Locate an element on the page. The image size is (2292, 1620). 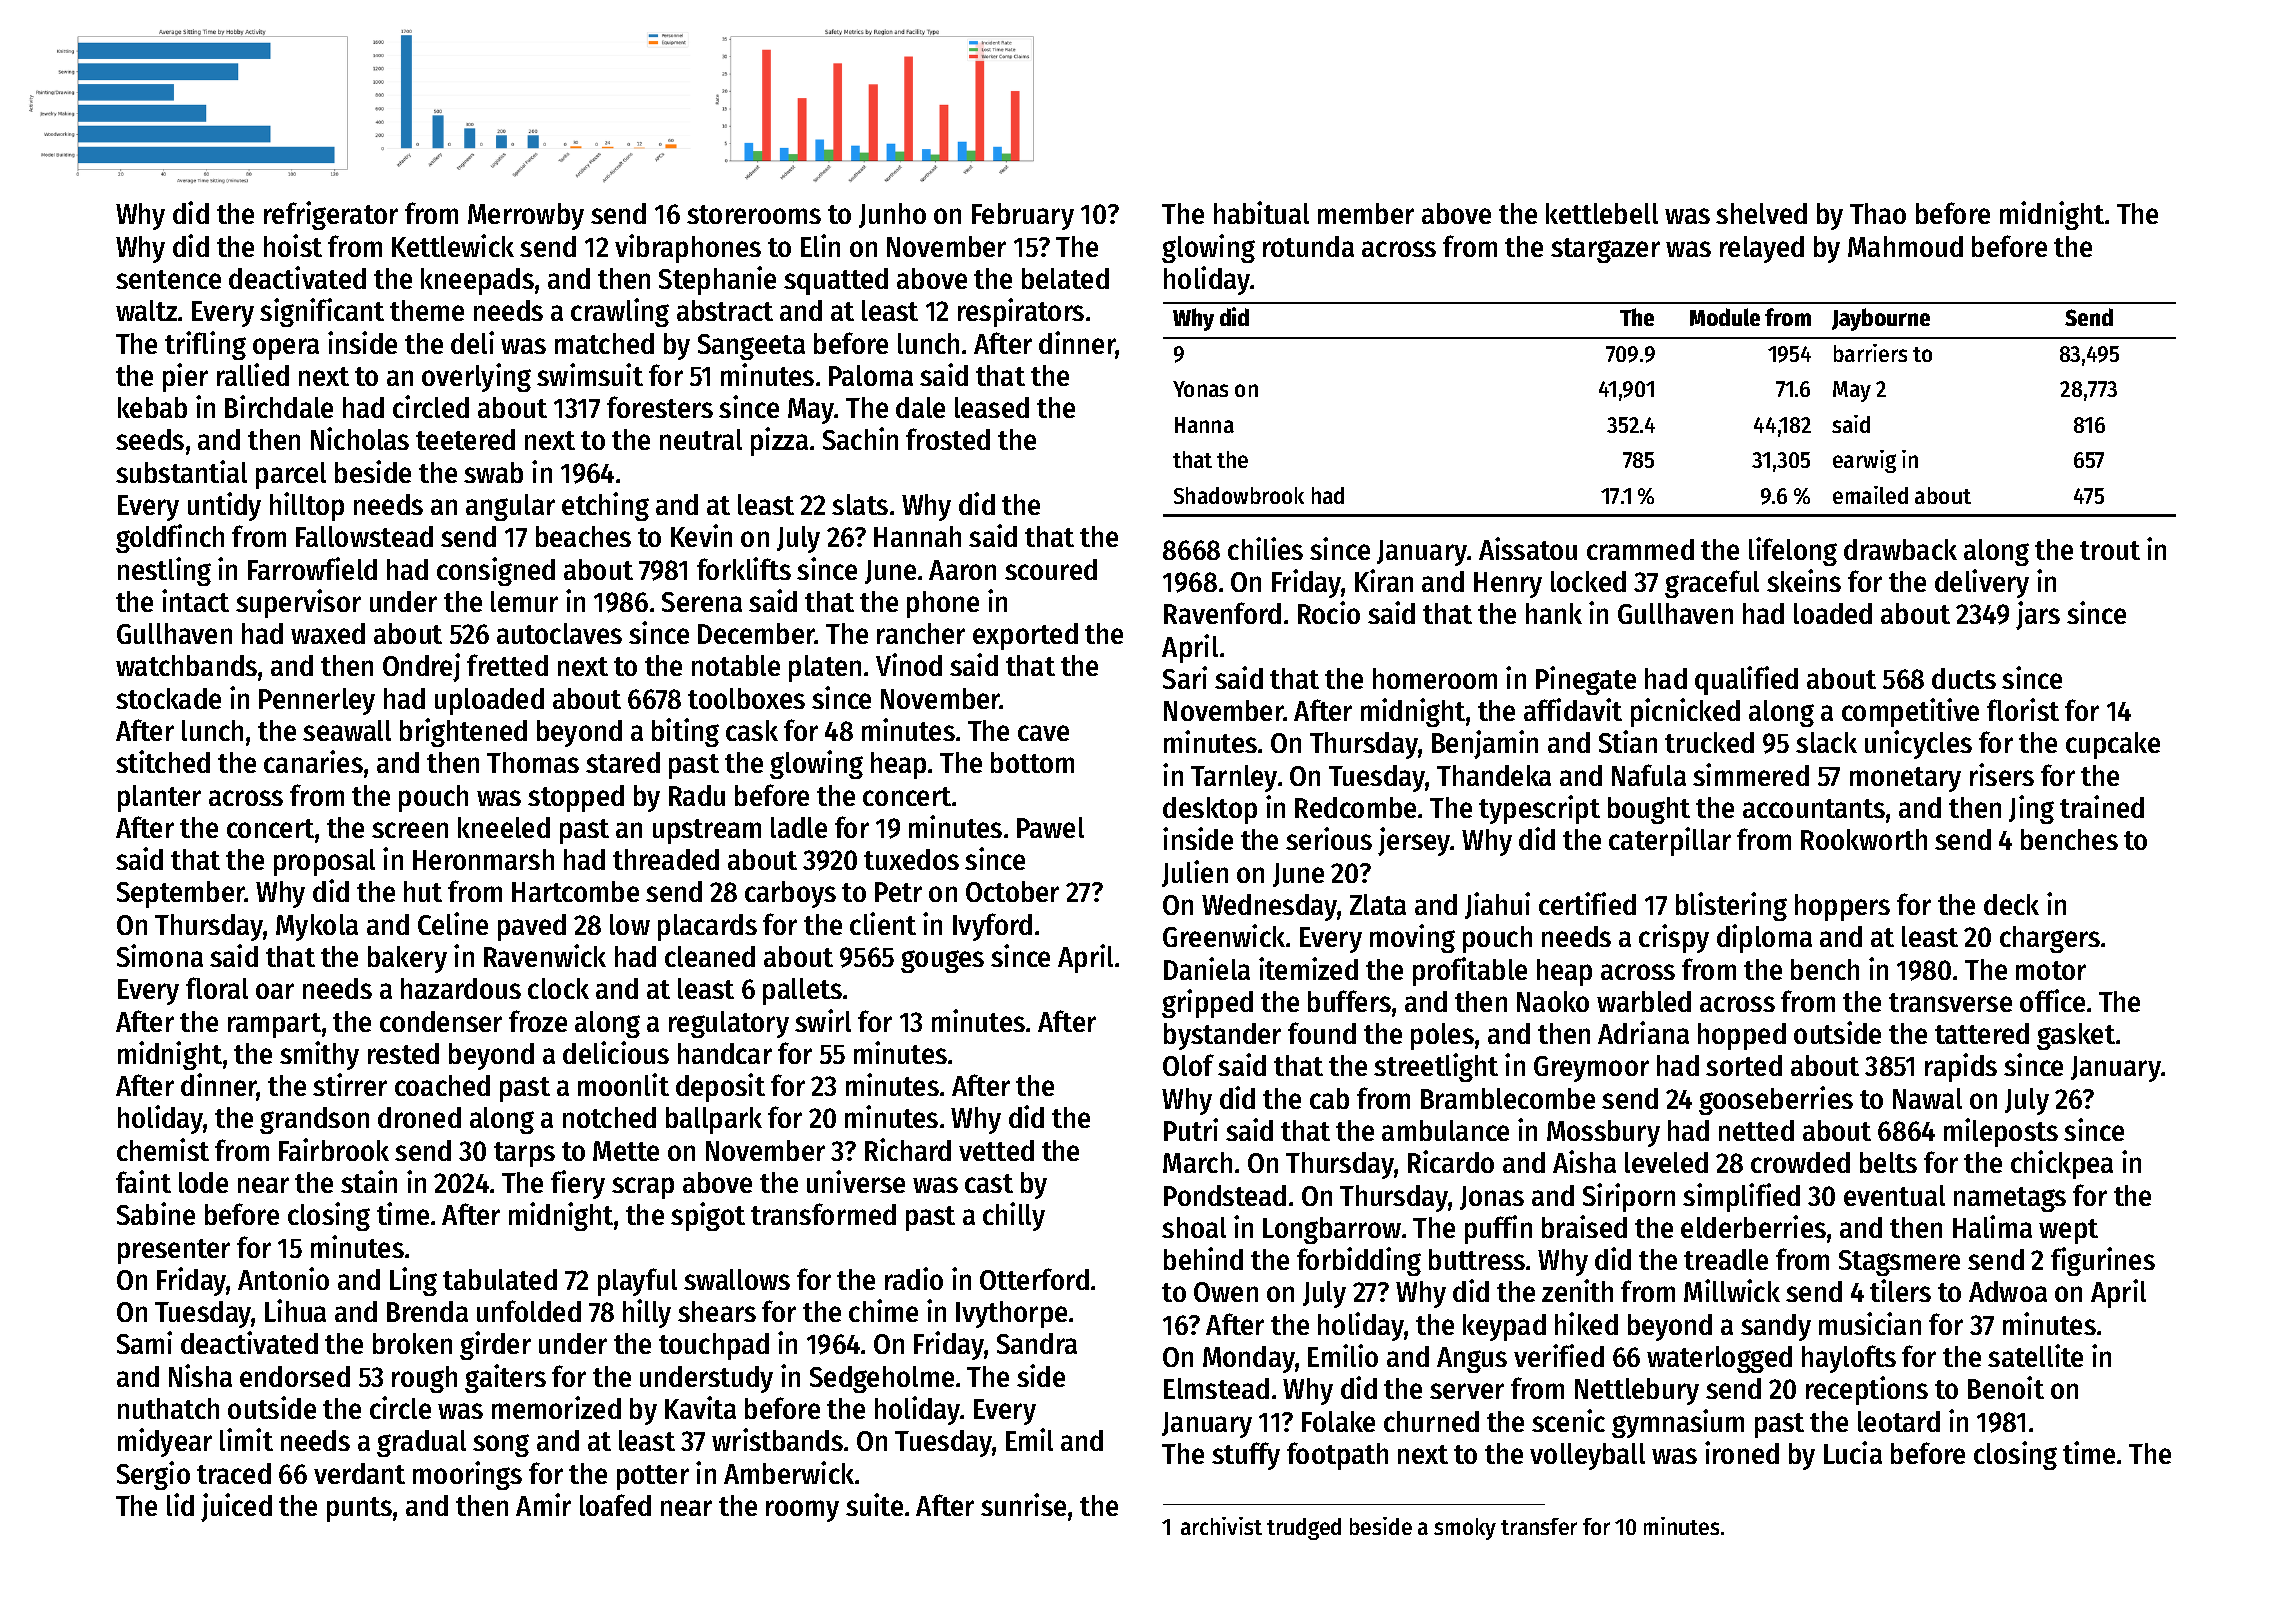
roomy is located at coordinates (802, 1511).
